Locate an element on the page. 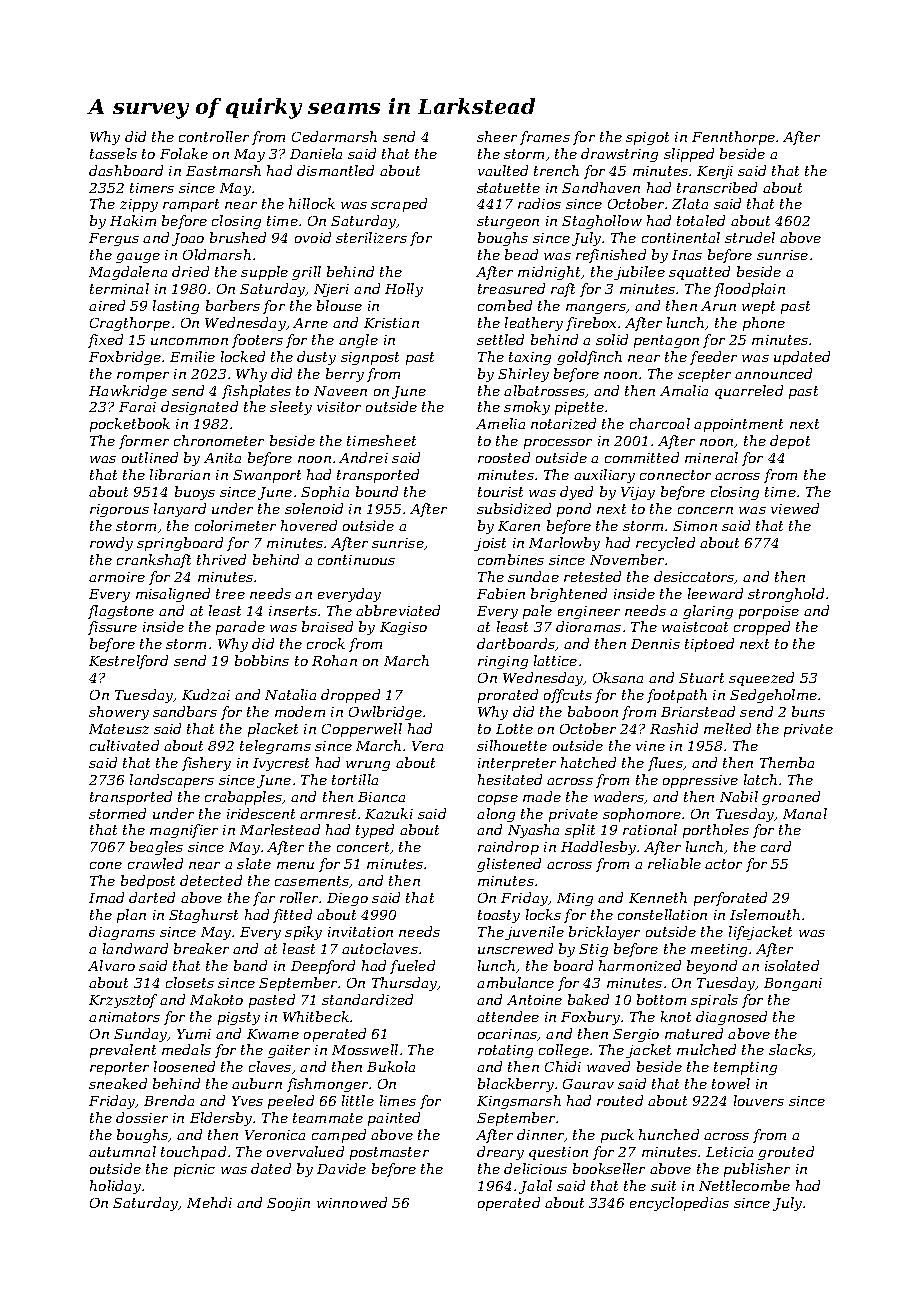  pentagon is located at coordinates (666, 341).
